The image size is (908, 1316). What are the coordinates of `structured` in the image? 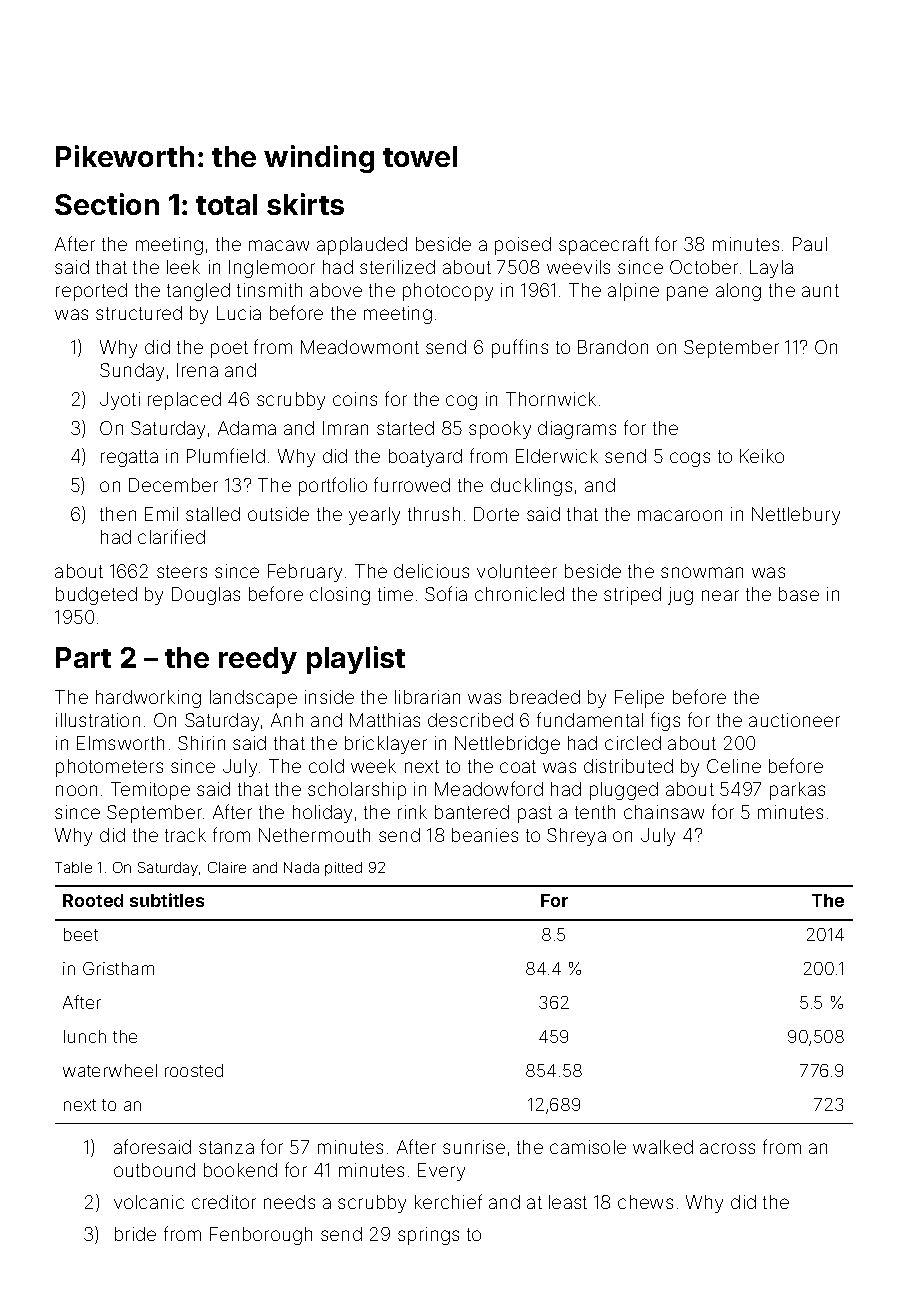 It's located at (139, 313).
